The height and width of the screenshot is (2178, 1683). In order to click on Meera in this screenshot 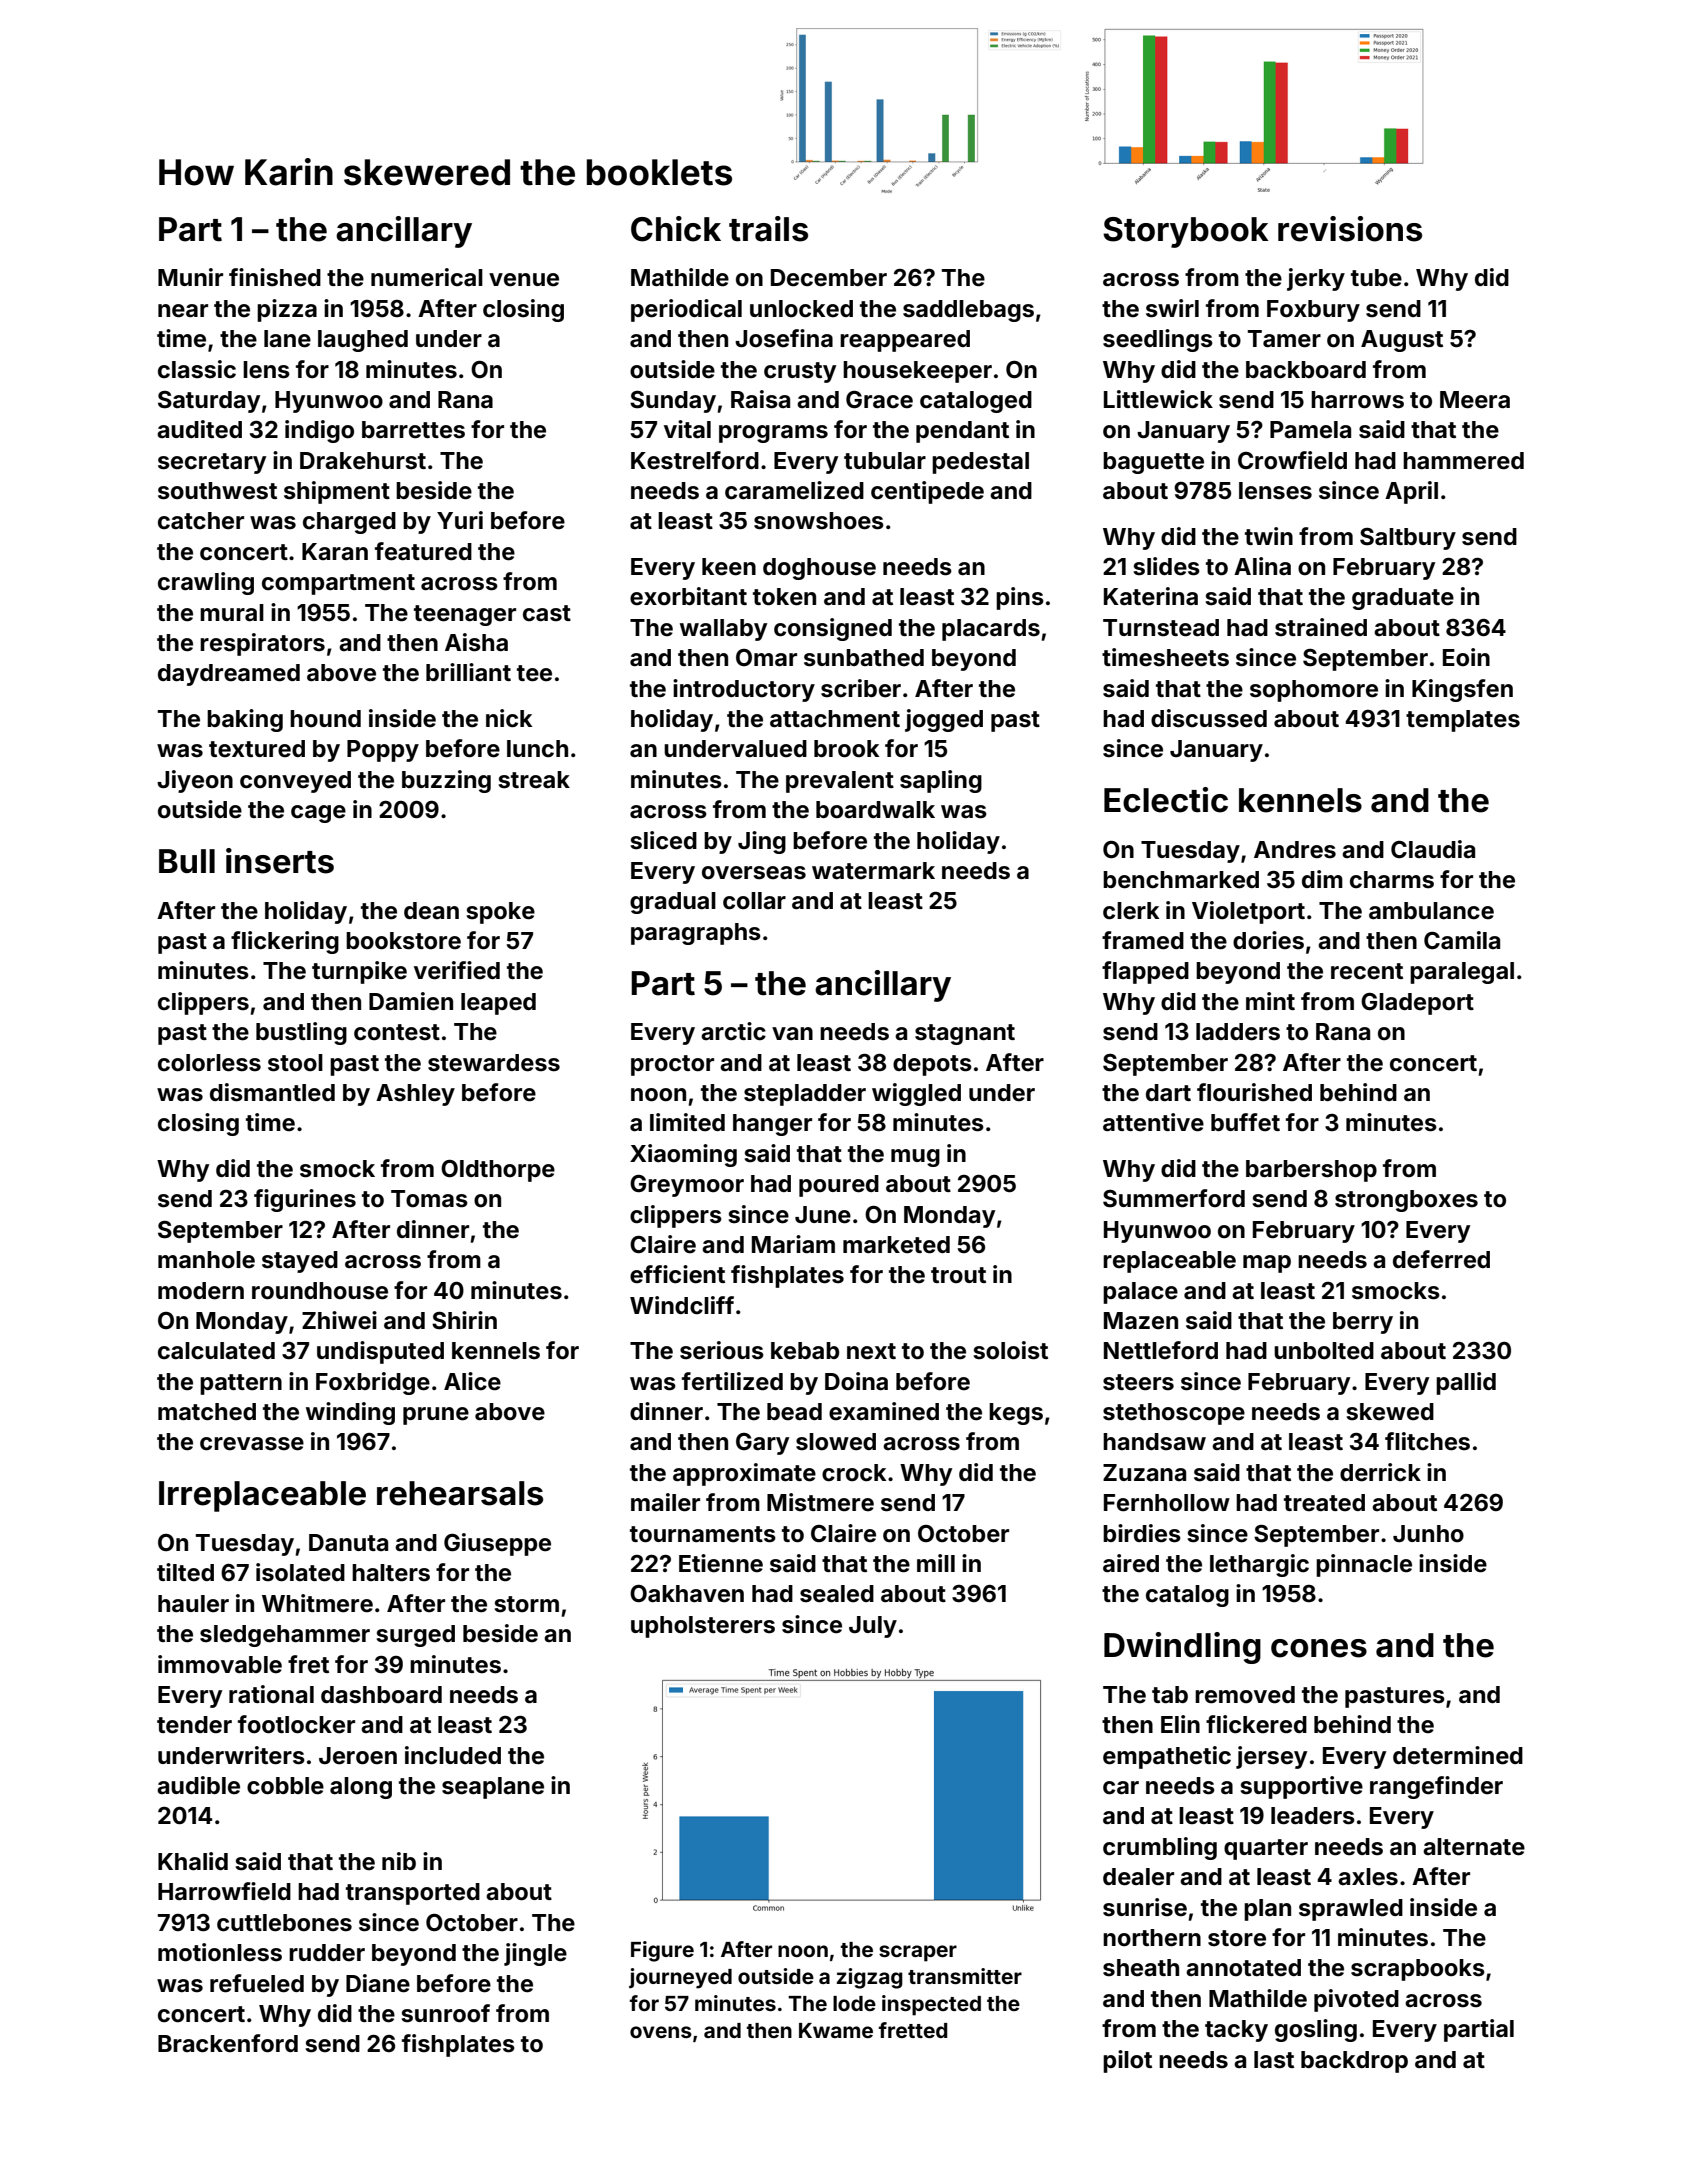, I will do `click(1475, 400)`.
